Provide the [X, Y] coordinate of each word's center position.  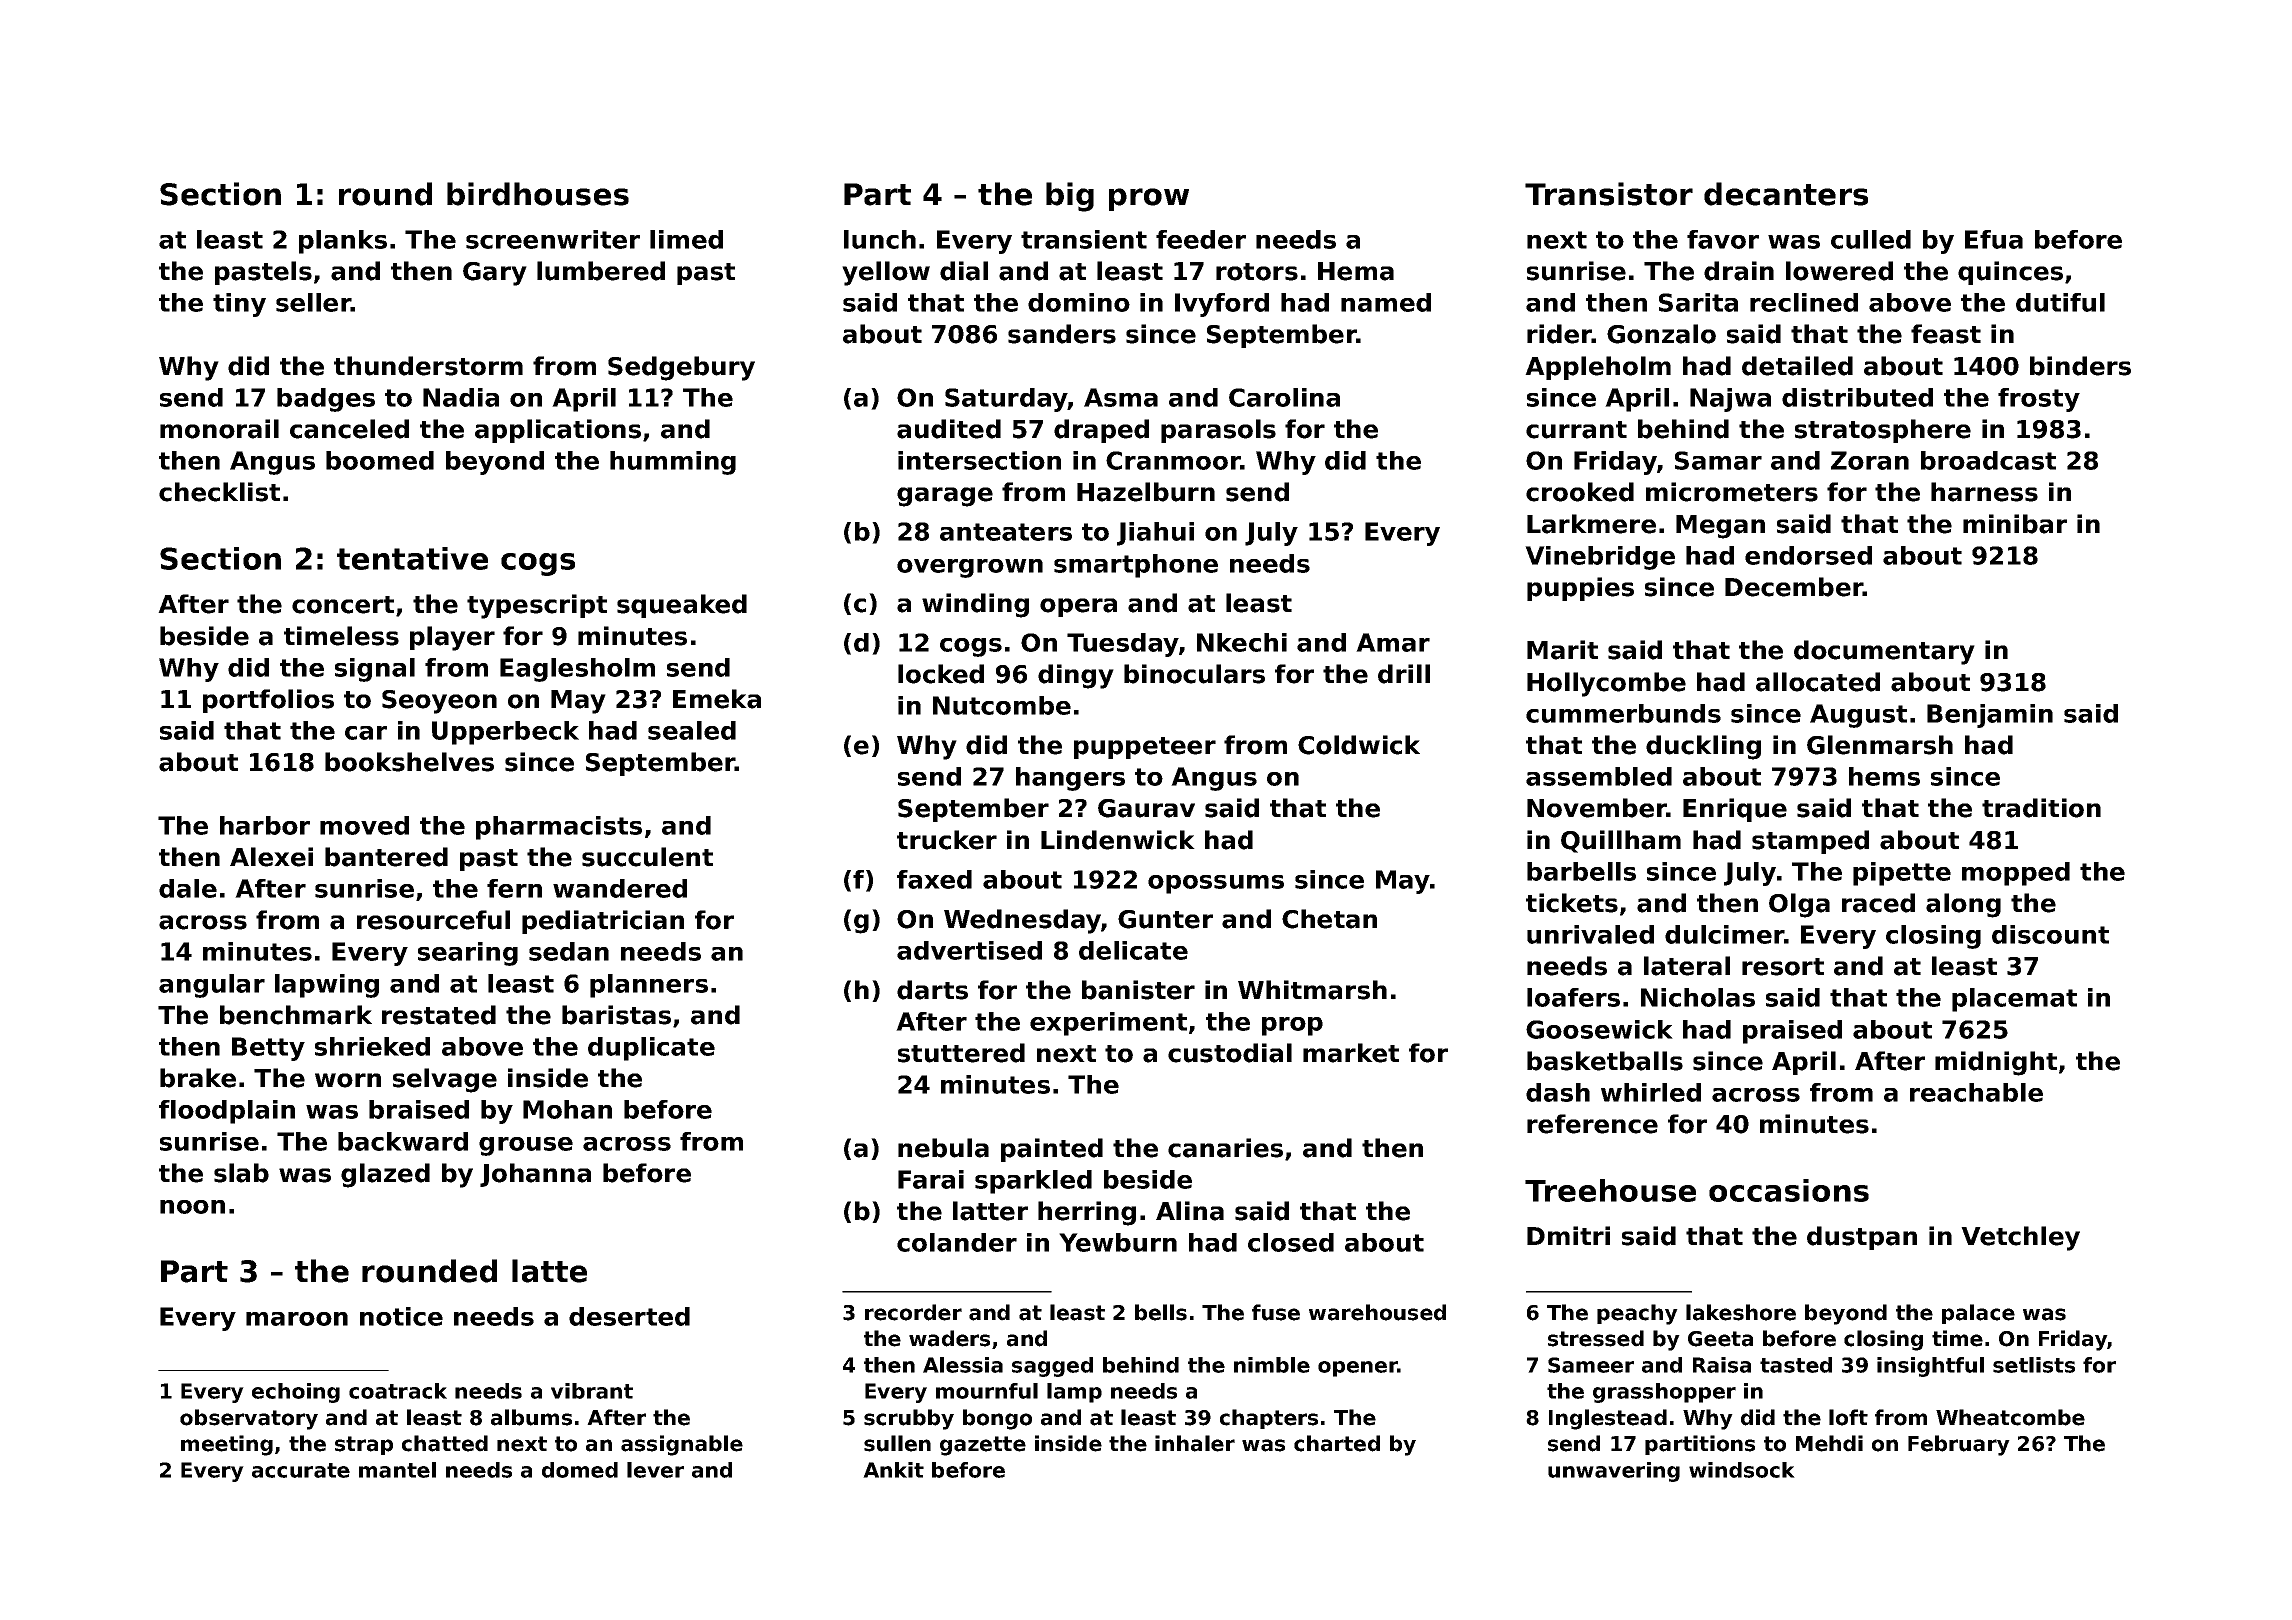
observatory [249, 1419]
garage [945, 497]
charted [1337, 1443]
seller [313, 302]
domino [1079, 302]
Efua [1994, 239]
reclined [1804, 302]
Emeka [717, 699]
